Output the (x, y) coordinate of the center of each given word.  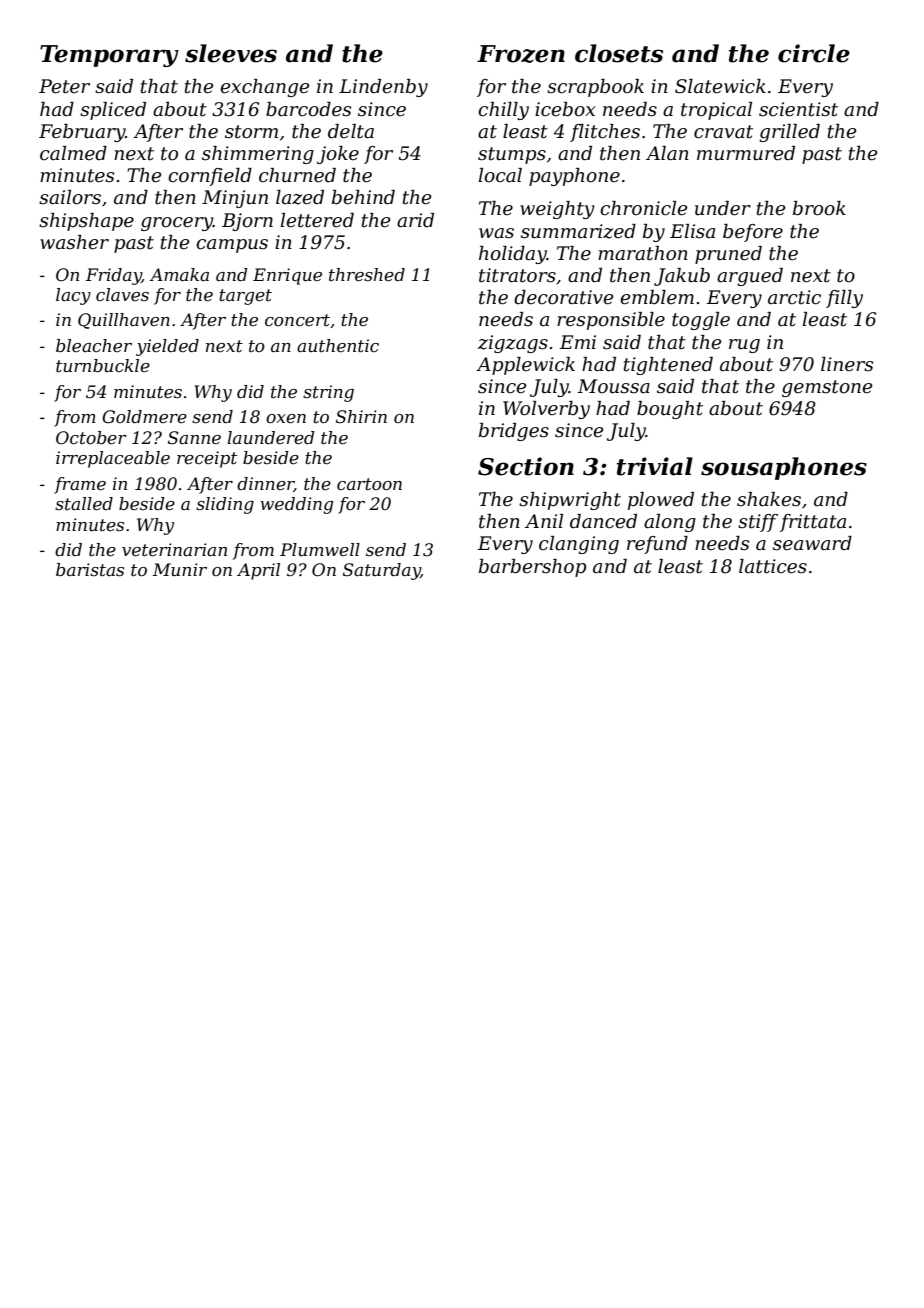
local (500, 175)
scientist (798, 109)
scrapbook (595, 88)
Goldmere (144, 417)
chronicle (644, 208)
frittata (813, 523)
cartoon (369, 484)
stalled (84, 504)
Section (526, 466)
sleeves (231, 53)
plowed (661, 501)
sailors (70, 197)
